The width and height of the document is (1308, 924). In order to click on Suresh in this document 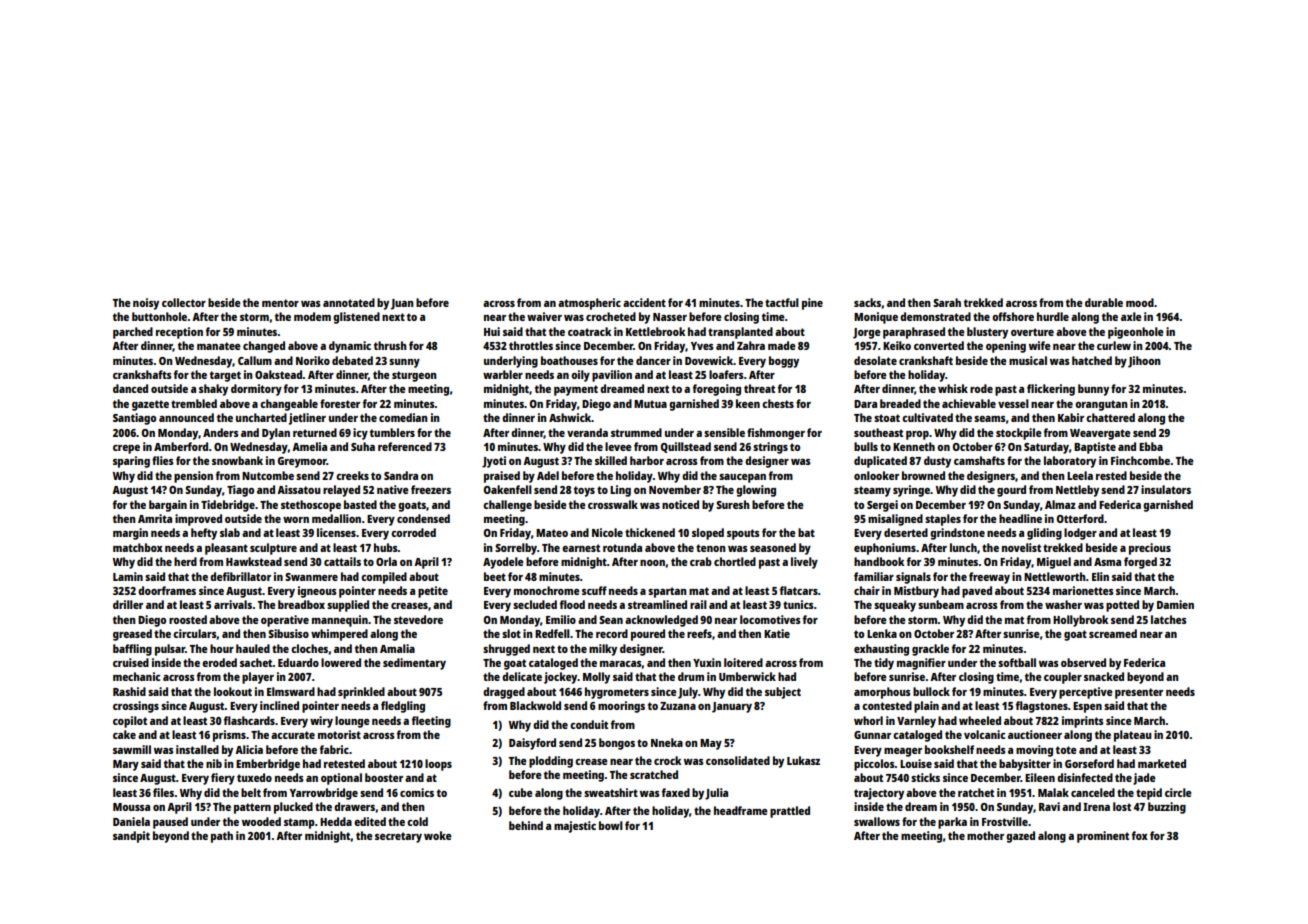, I will do `click(733, 504)`.
